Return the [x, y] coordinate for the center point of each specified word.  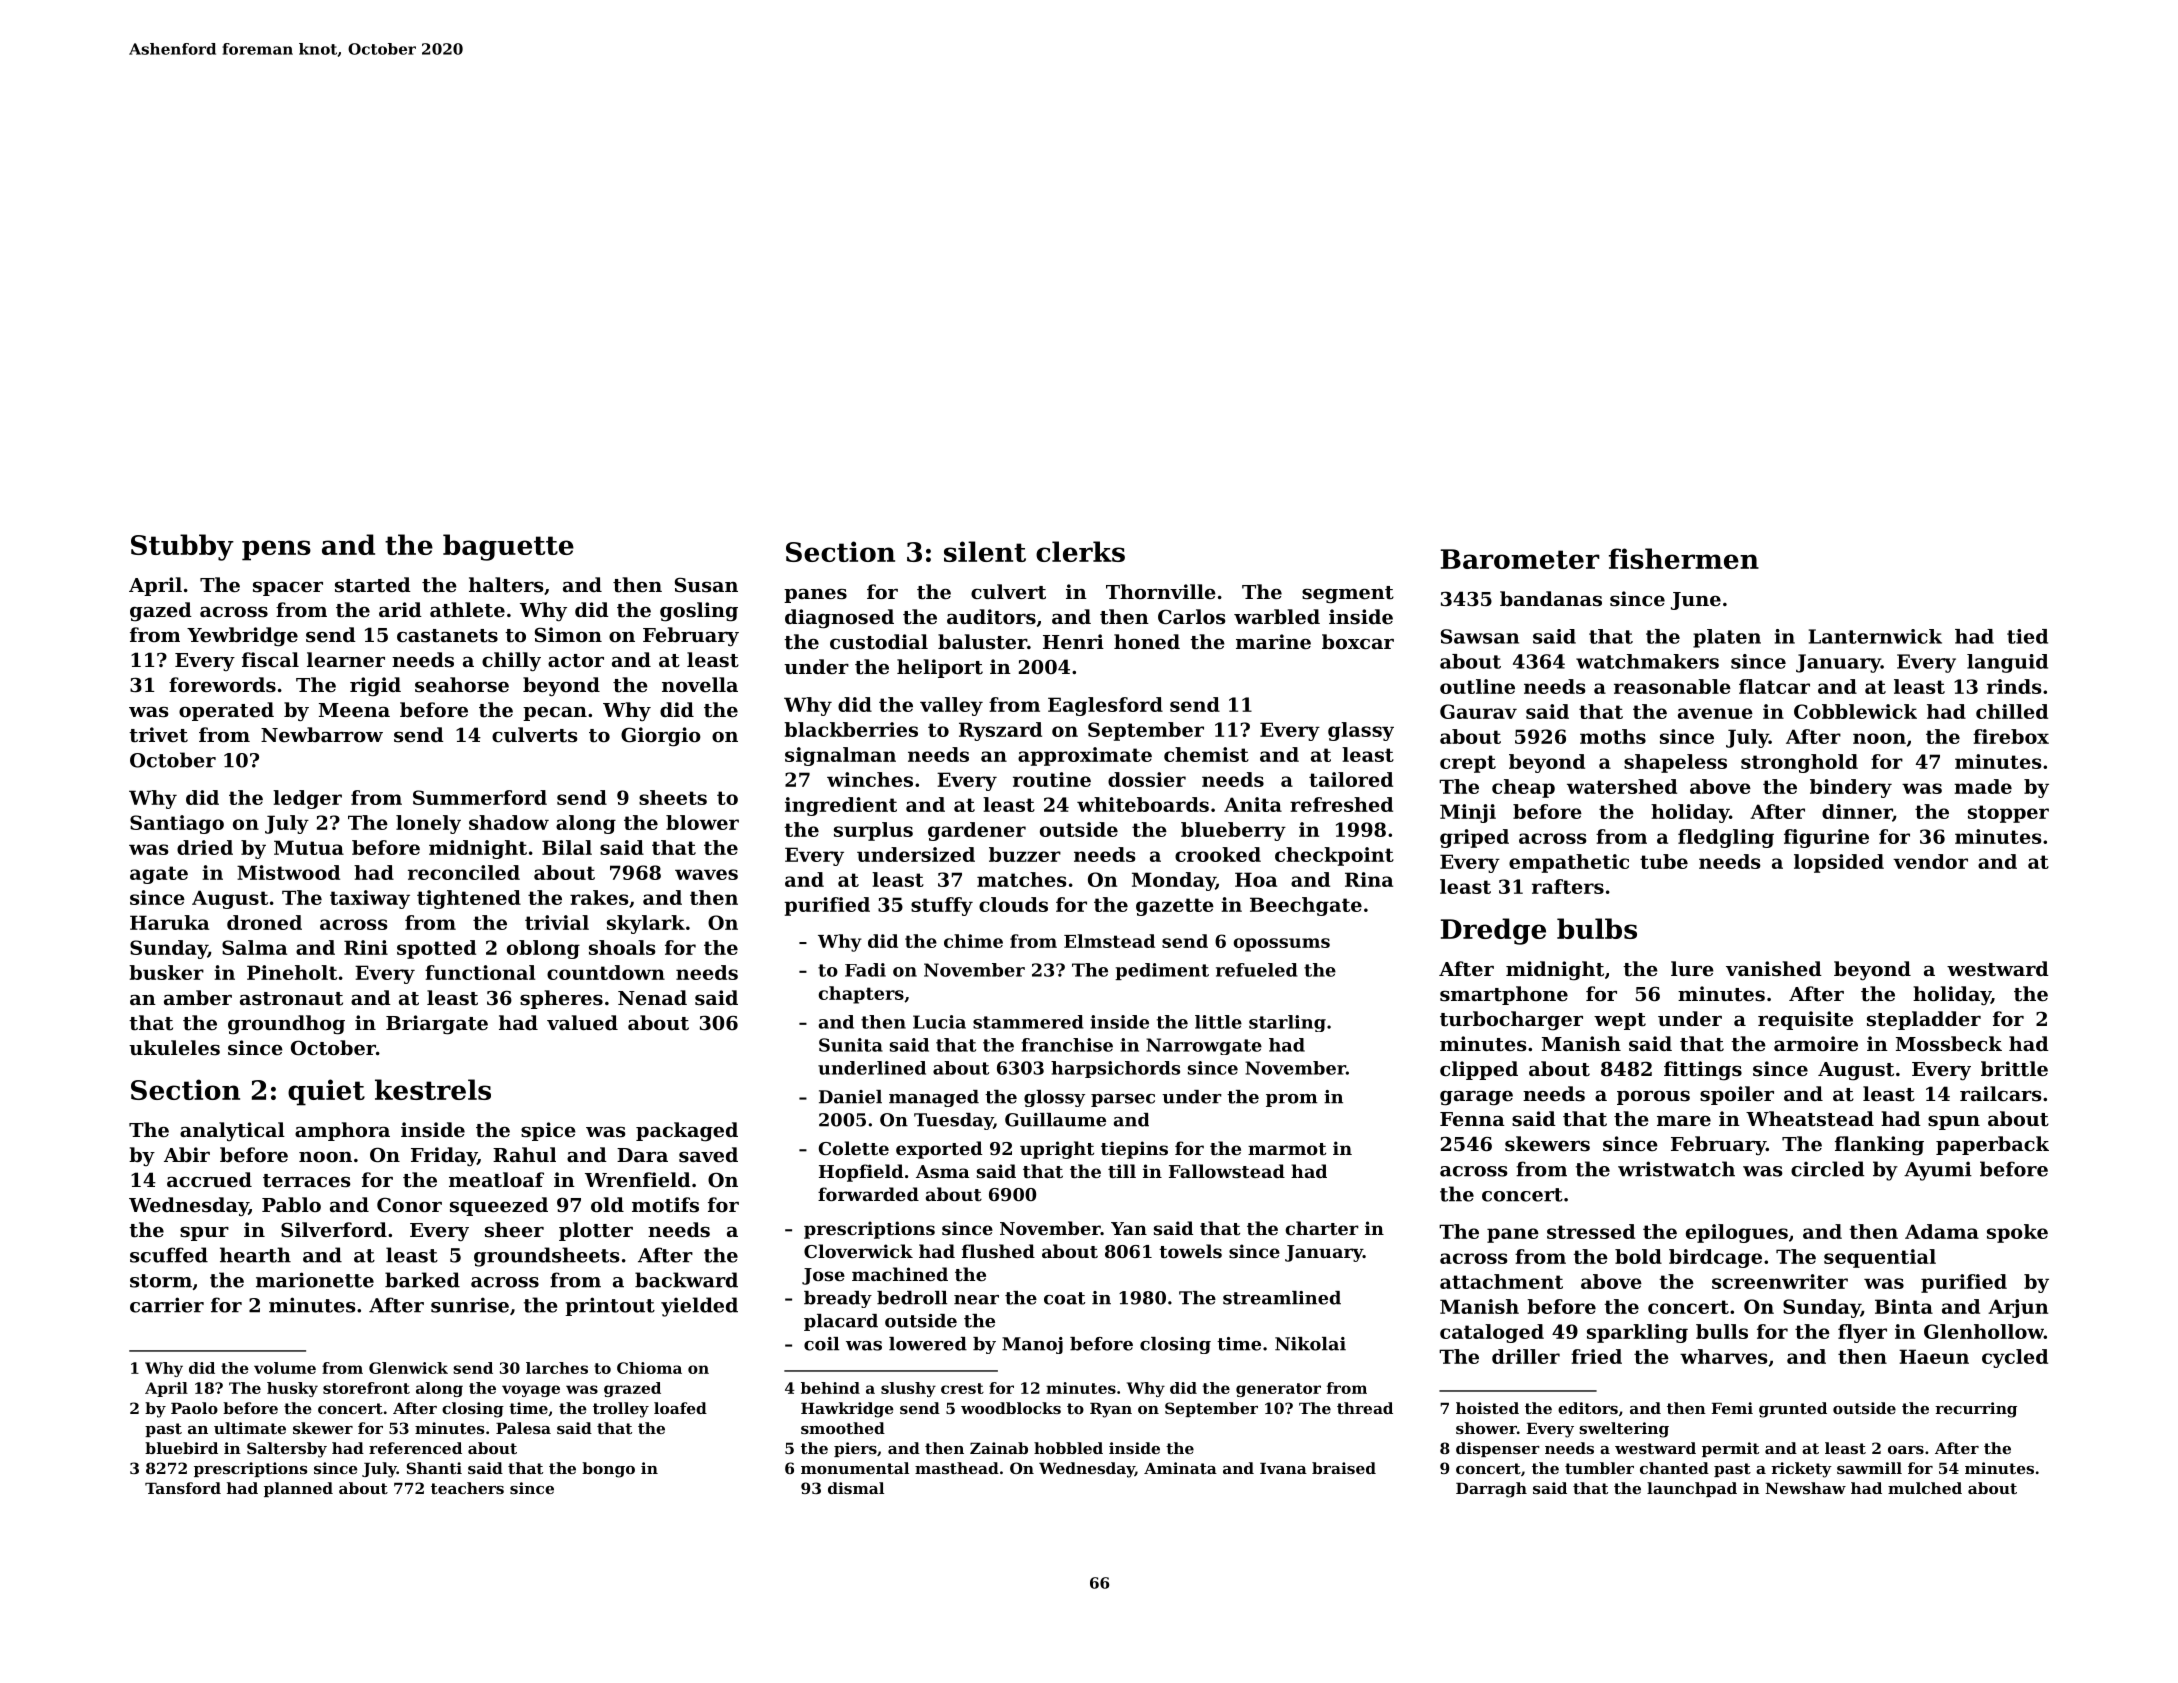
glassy [1361, 731]
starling [1287, 1023]
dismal [856, 1488]
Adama [1942, 1231]
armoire [1816, 1043]
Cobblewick [1855, 711]
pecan [555, 714]
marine [1273, 641]
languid [2007, 663]
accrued [209, 1179]
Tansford [183, 1488]
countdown [606, 972]
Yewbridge [242, 637]
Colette [854, 1148]
